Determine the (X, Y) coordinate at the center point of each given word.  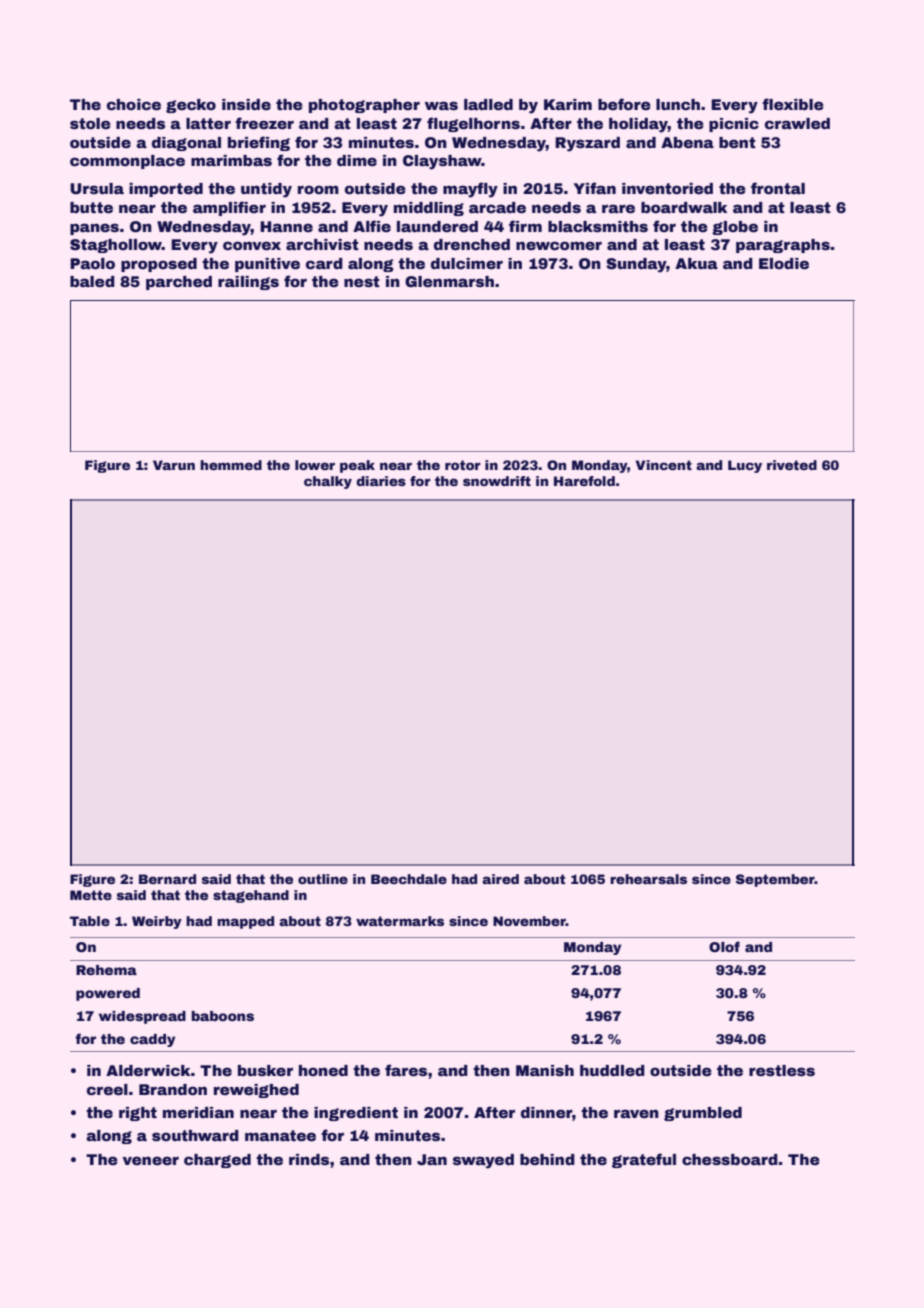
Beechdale (409, 879)
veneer (151, 1160)
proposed (159, 265)
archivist (322, 244)
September (775, 880)
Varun (174, 465)
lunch (678, 104)
